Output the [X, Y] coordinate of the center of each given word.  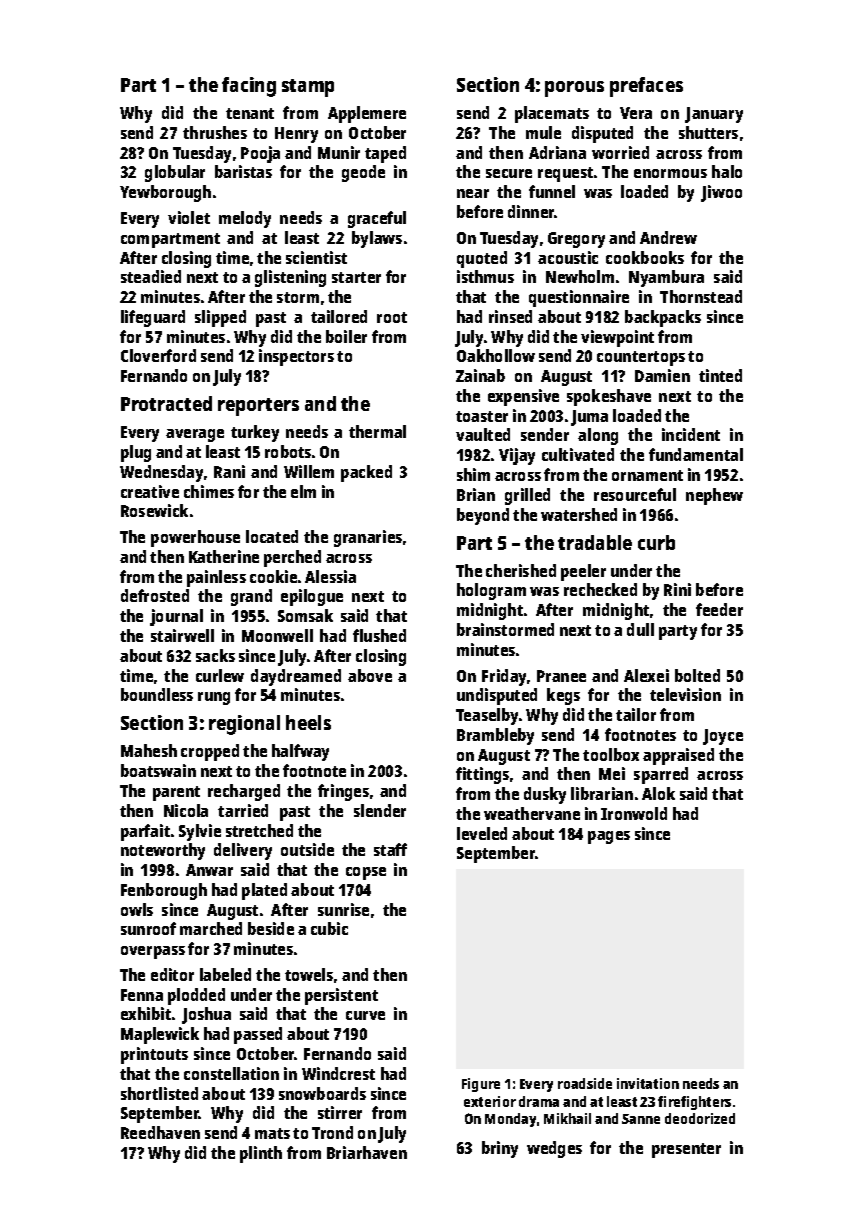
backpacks [663, 318]
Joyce [723, 737]
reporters [258, 407]
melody [245, 219]
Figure [481, 1085]
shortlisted [159, 1093]
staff [390, 849]
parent [176, 793]
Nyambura [666, 278]
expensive [523, 397]
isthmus [485, 276]
